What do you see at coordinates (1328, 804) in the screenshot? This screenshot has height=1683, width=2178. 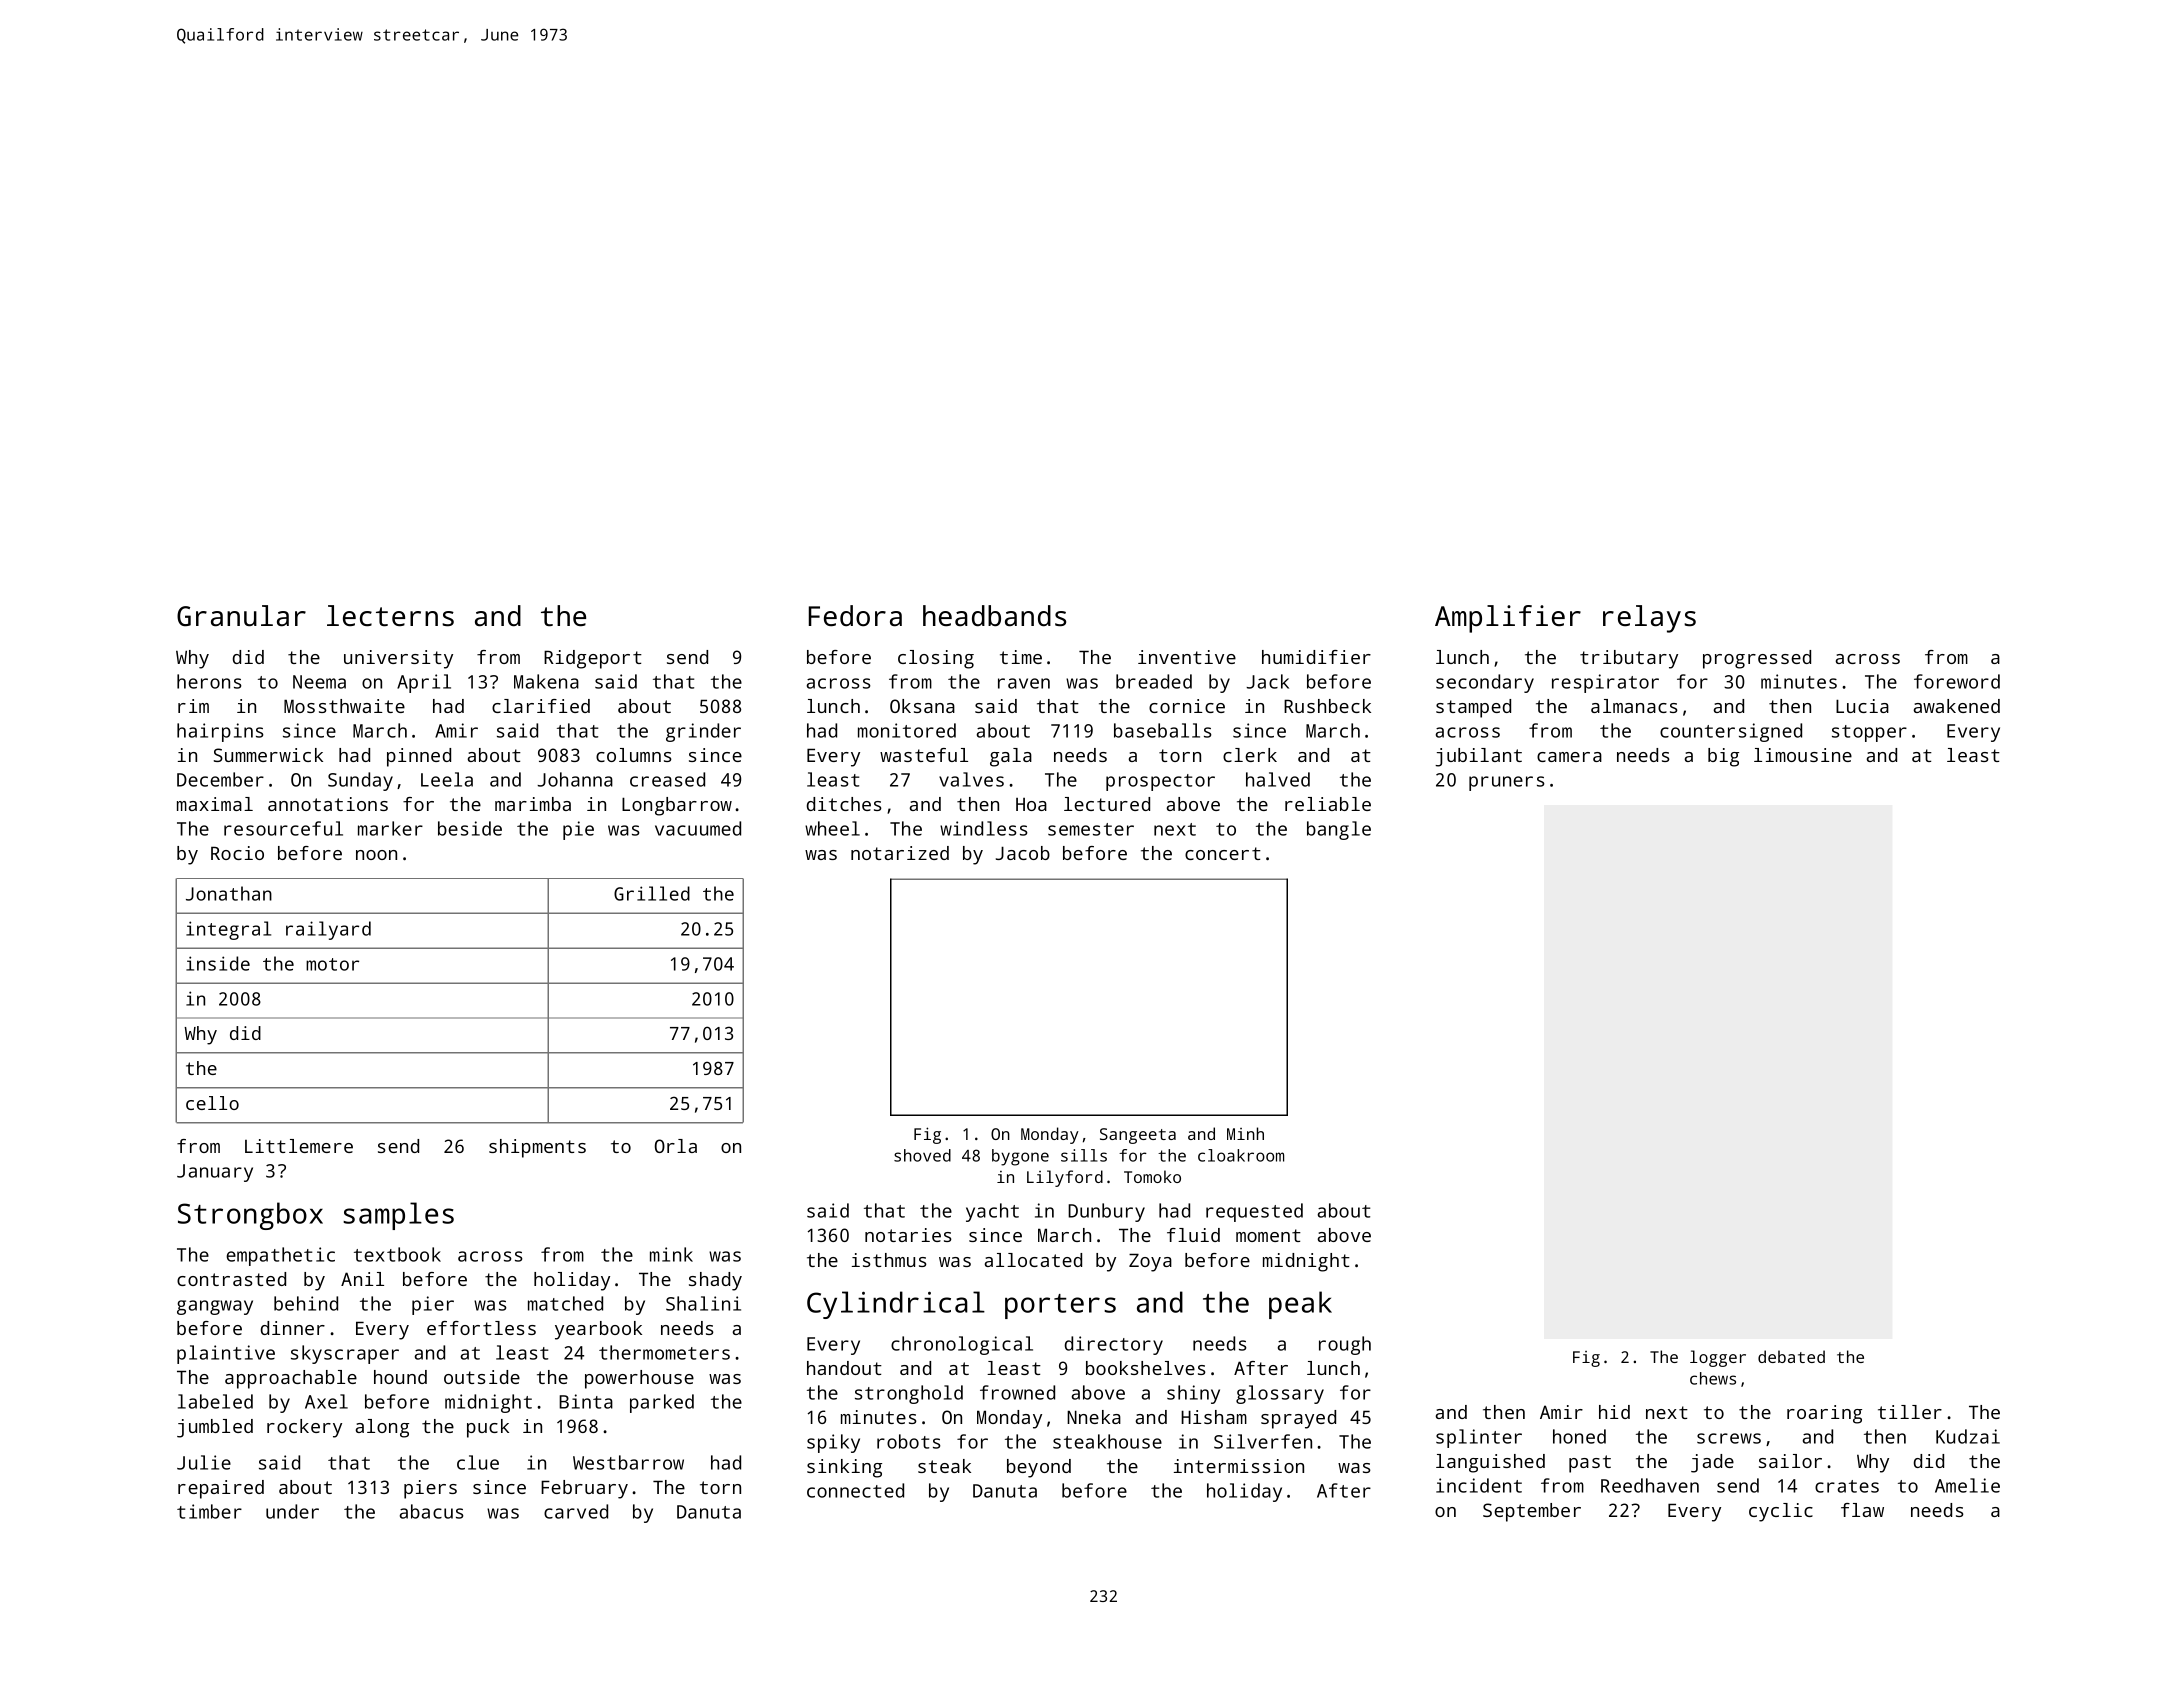 I see `reliable` at bounding box center [1328, 804].
